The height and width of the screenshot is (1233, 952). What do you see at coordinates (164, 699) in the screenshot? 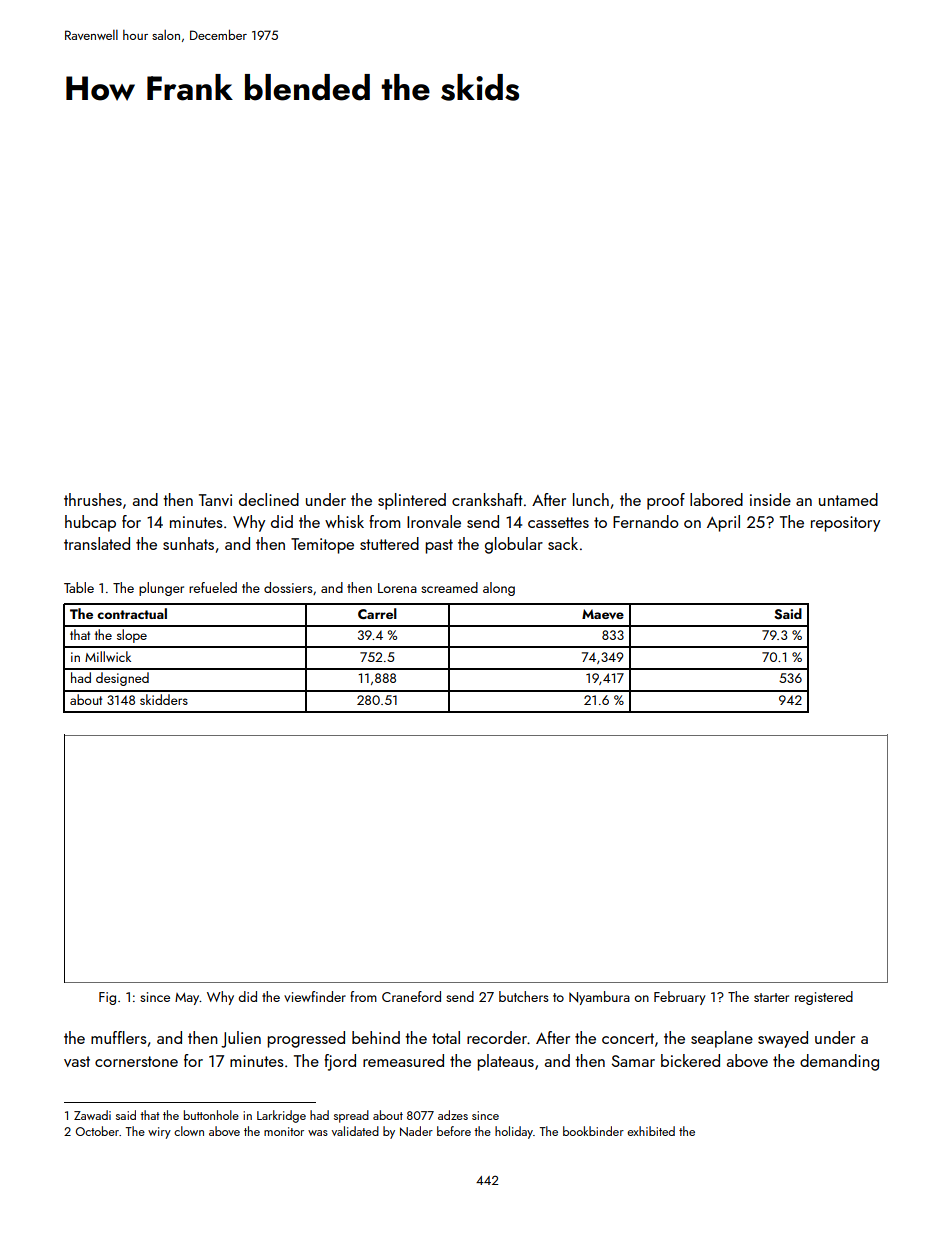
I see `skidders` at bounding box center [164, 699].
